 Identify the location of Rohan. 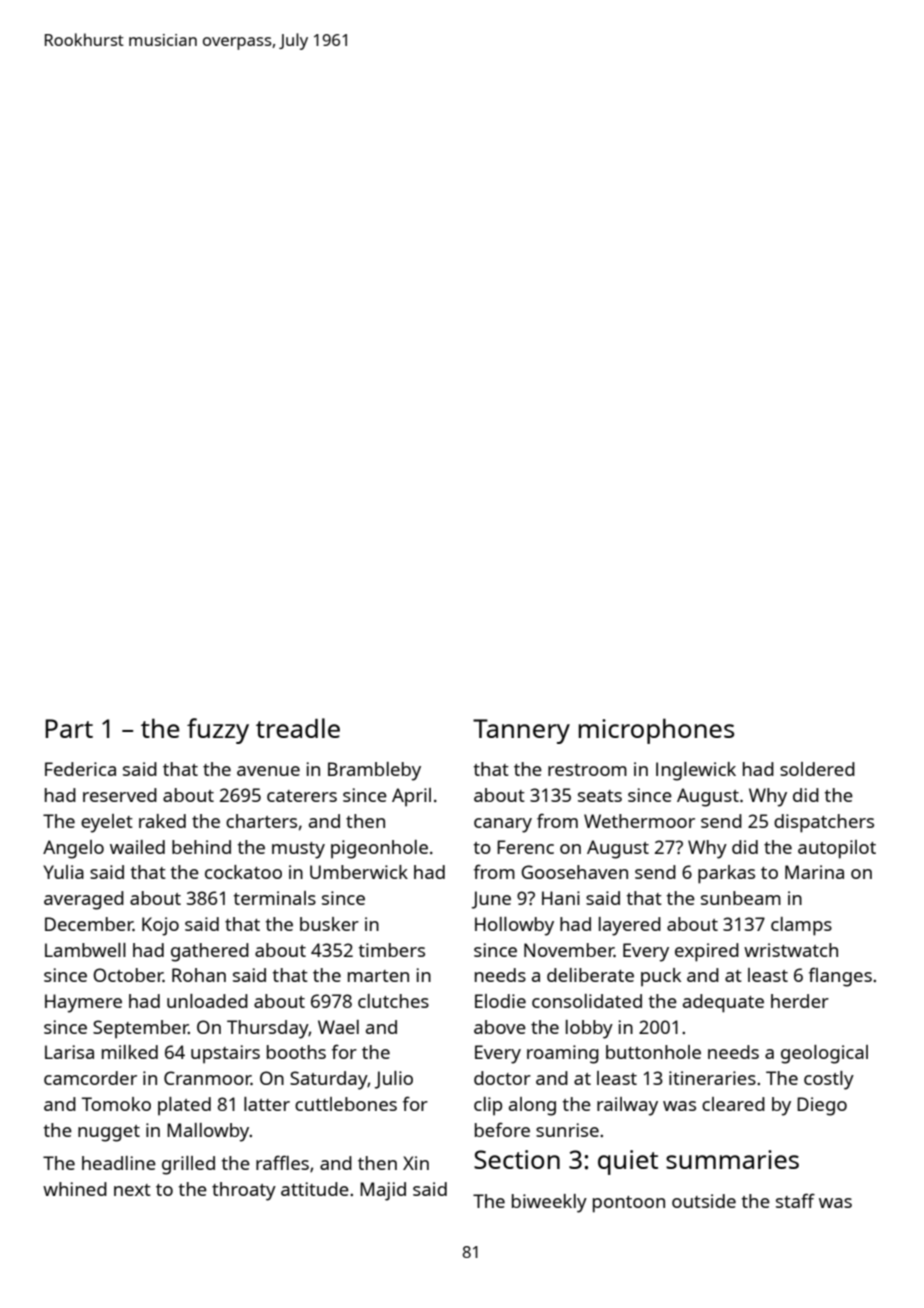
(199, 975).
